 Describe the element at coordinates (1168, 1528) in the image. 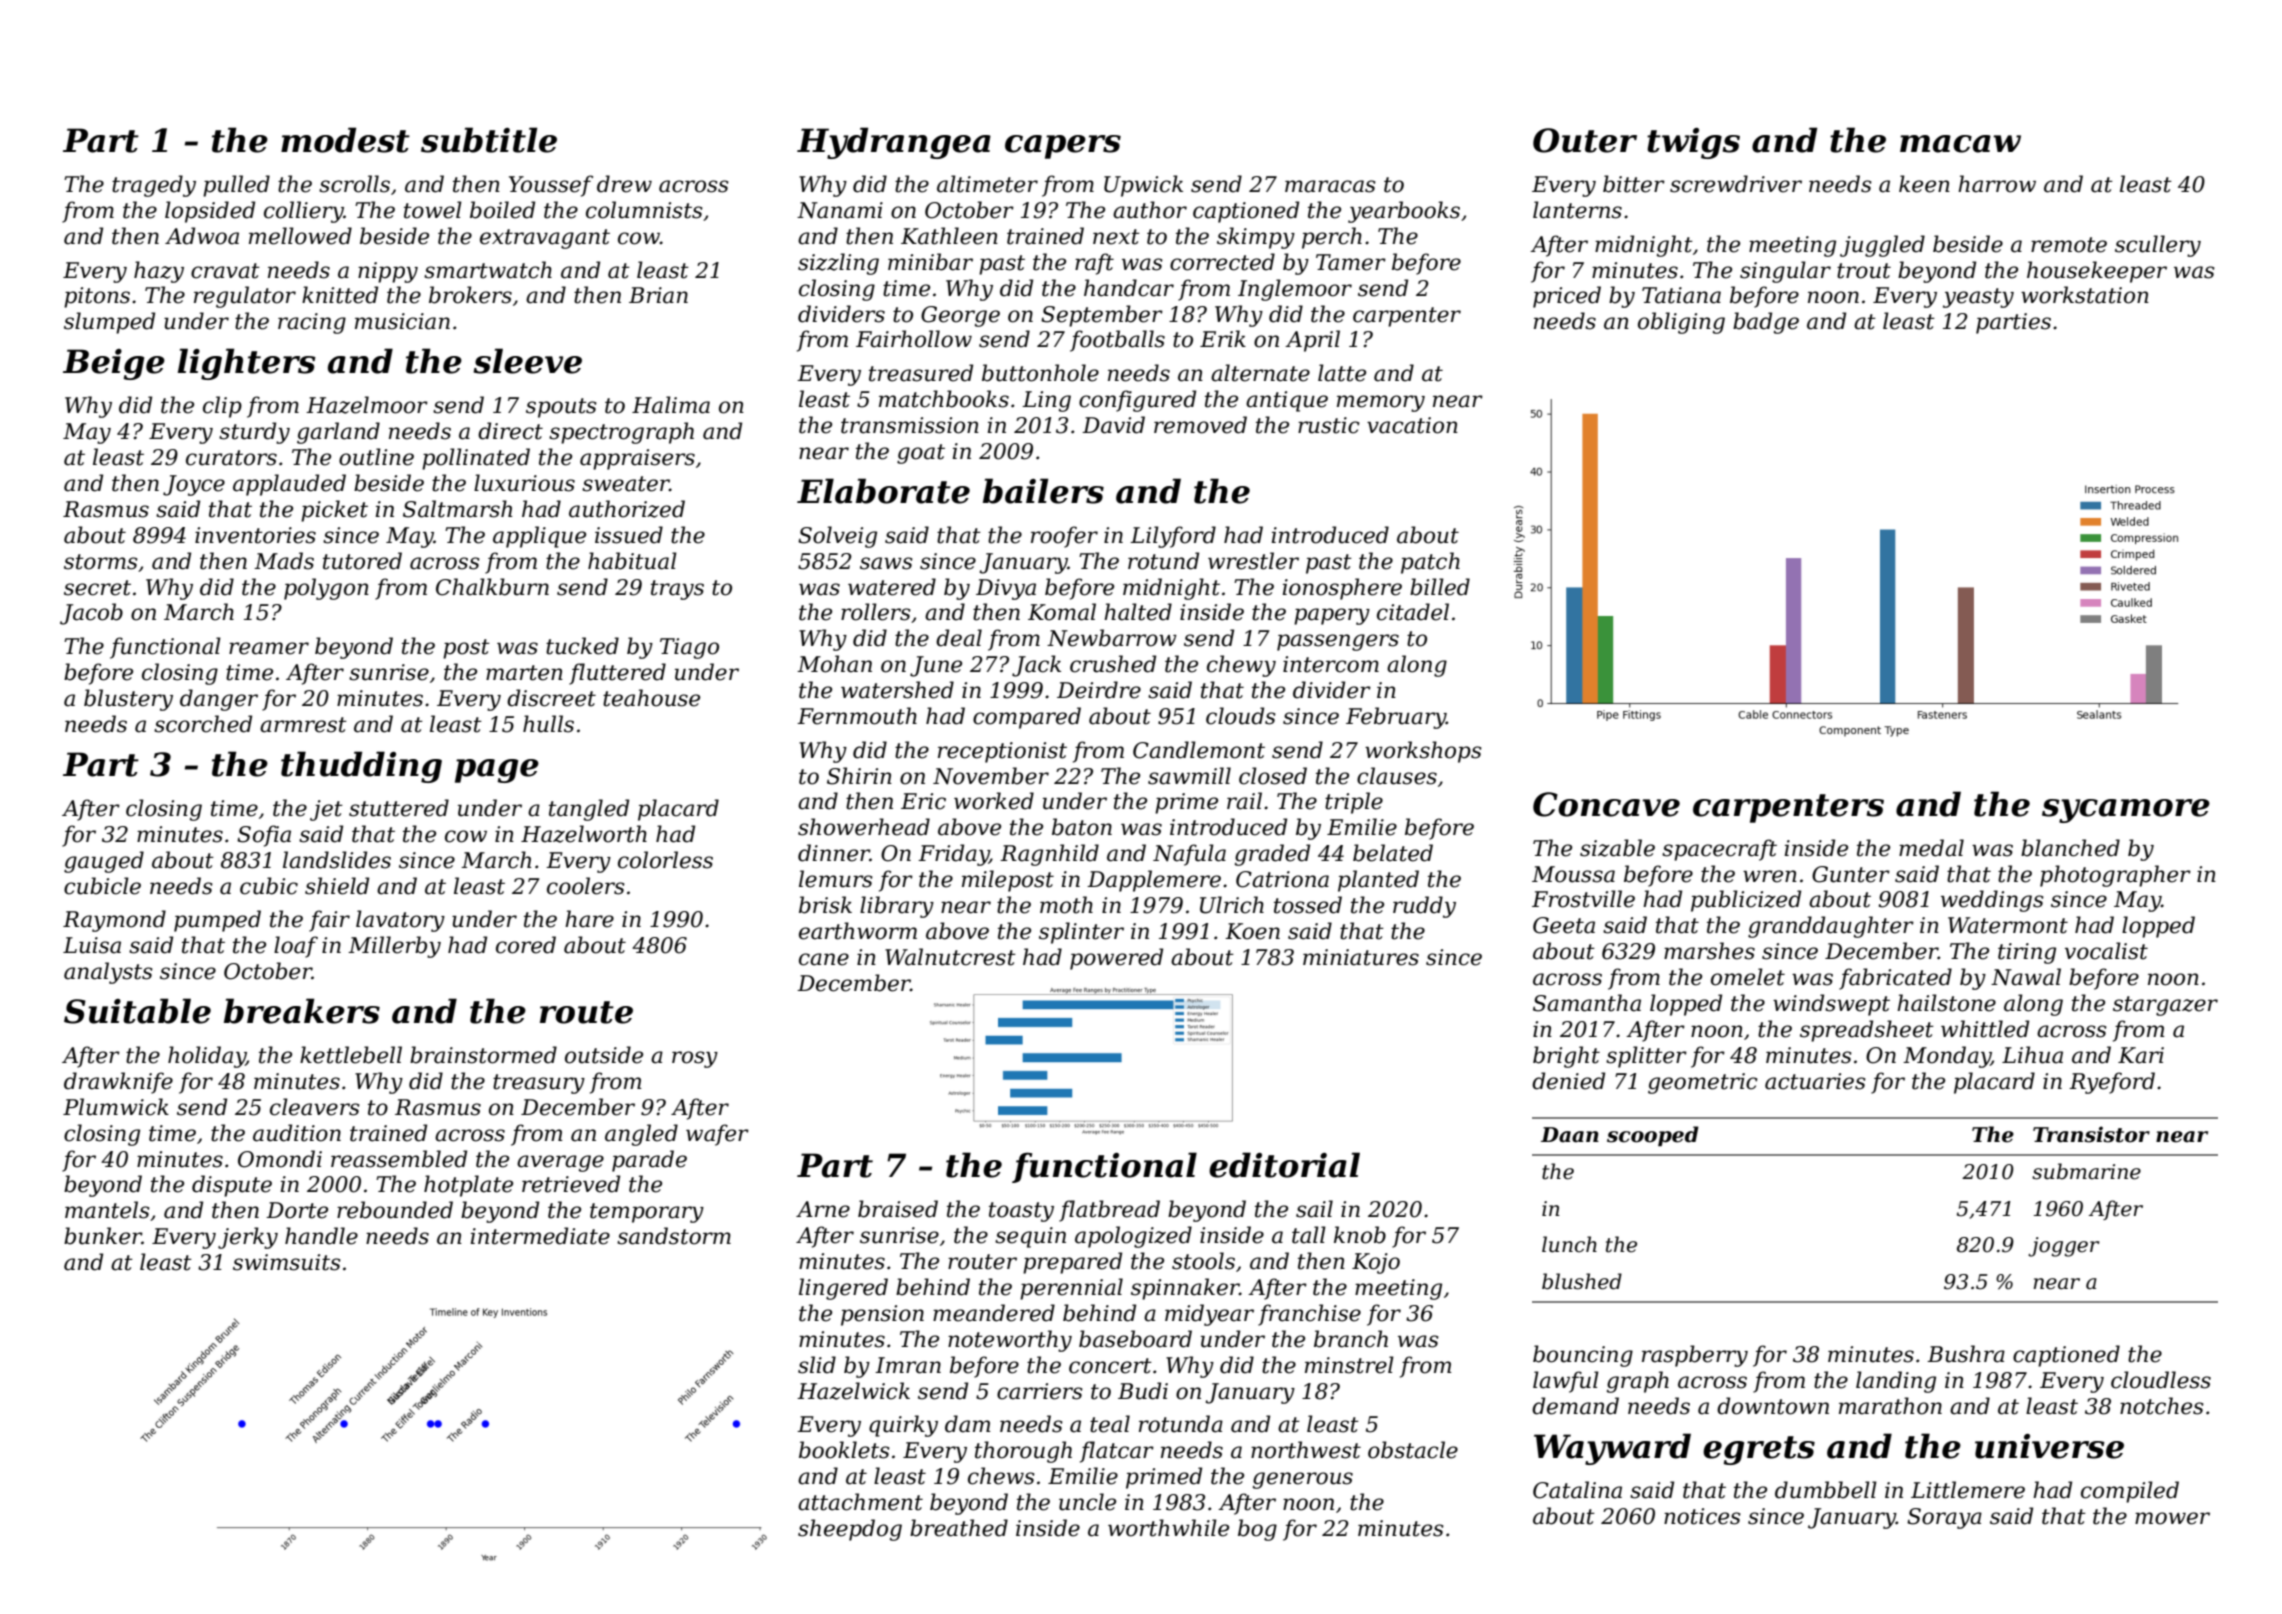

I see `worthwhile` at that location.
